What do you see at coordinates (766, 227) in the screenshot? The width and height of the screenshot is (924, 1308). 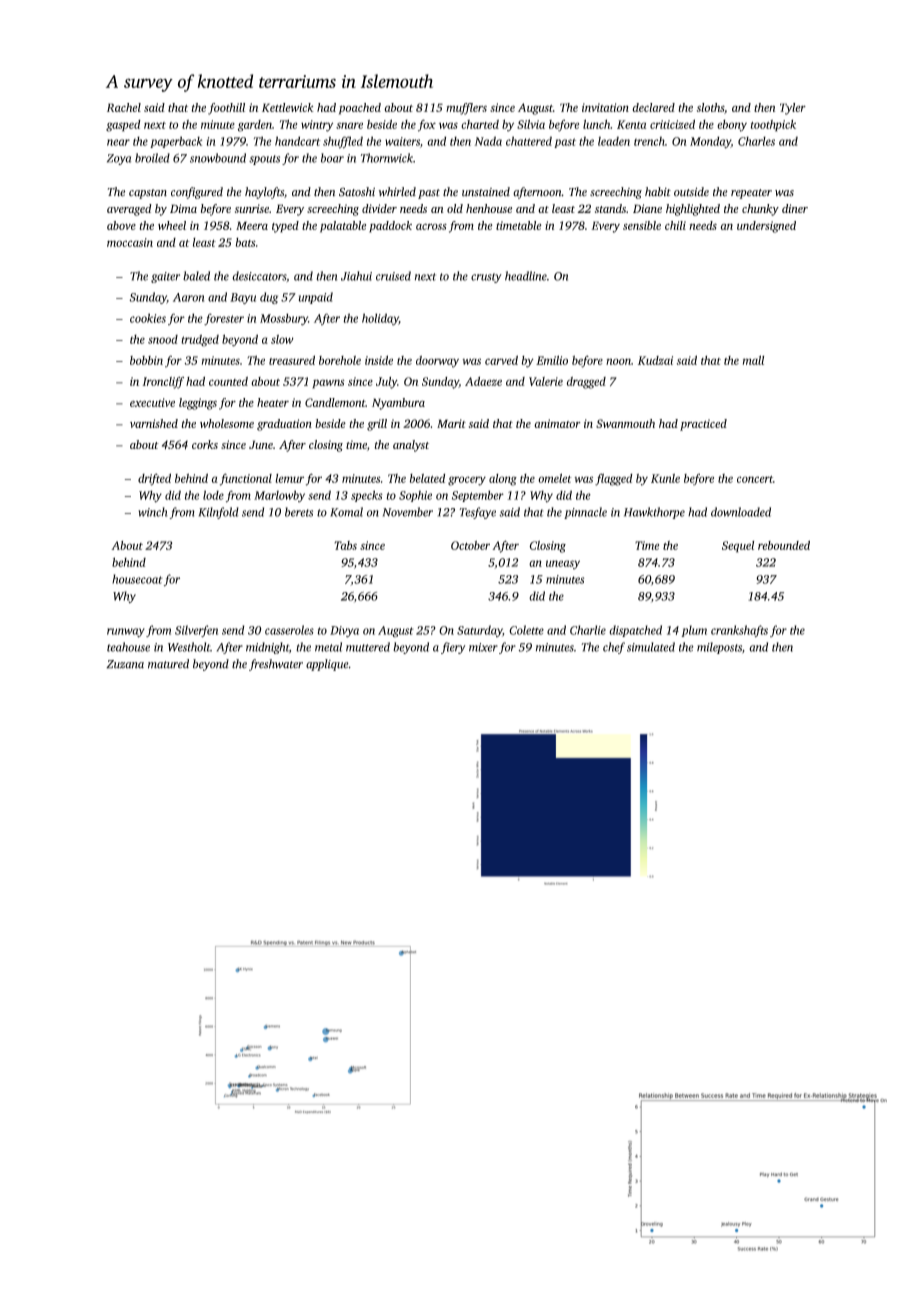 I see `undersigned` at bounding box center [766, 227].
